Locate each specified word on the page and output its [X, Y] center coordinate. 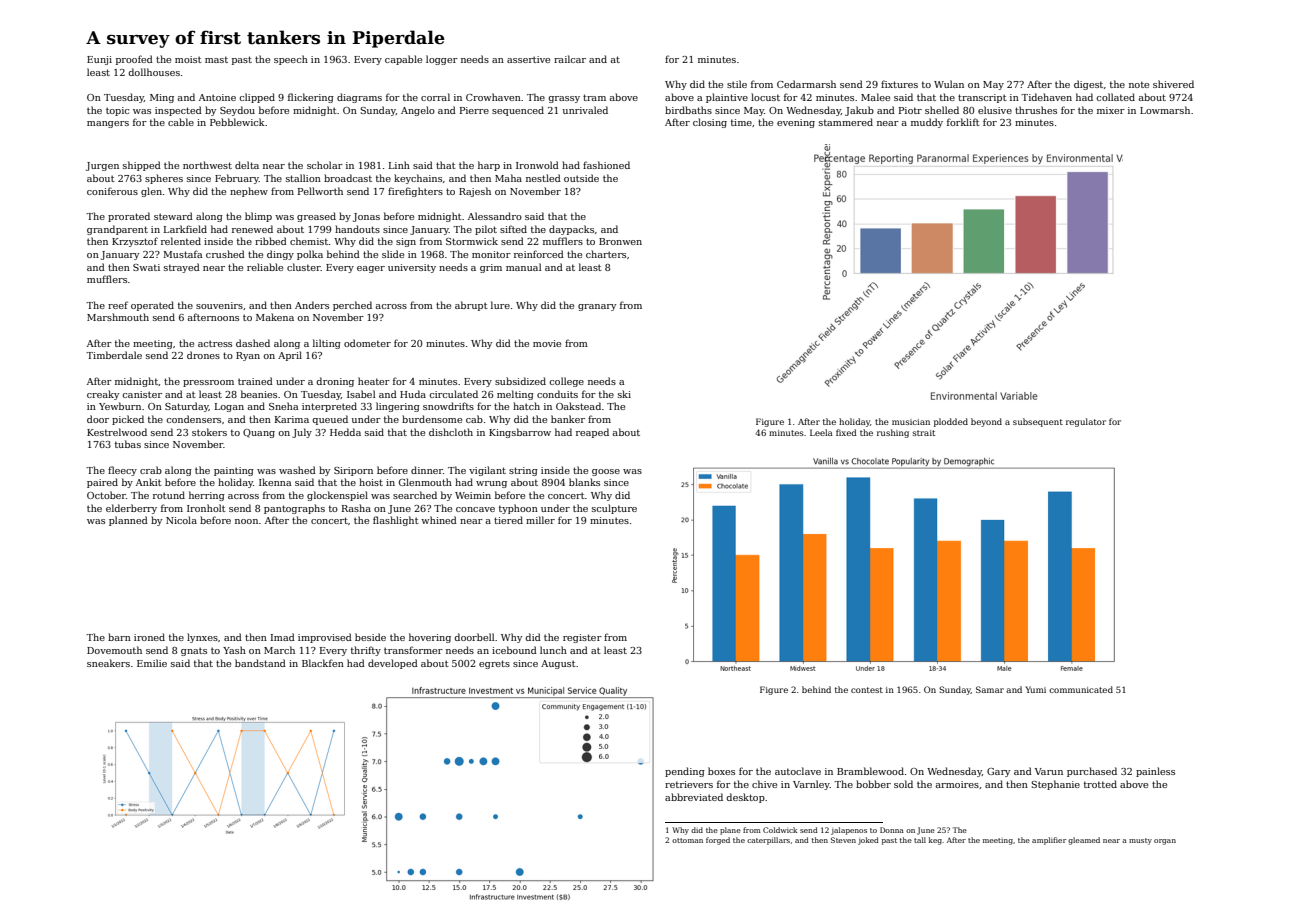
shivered [1173, 84]
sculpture [614, 509]
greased [316, 217]
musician [911, 422]
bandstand [260, 663]
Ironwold [537, 165]
